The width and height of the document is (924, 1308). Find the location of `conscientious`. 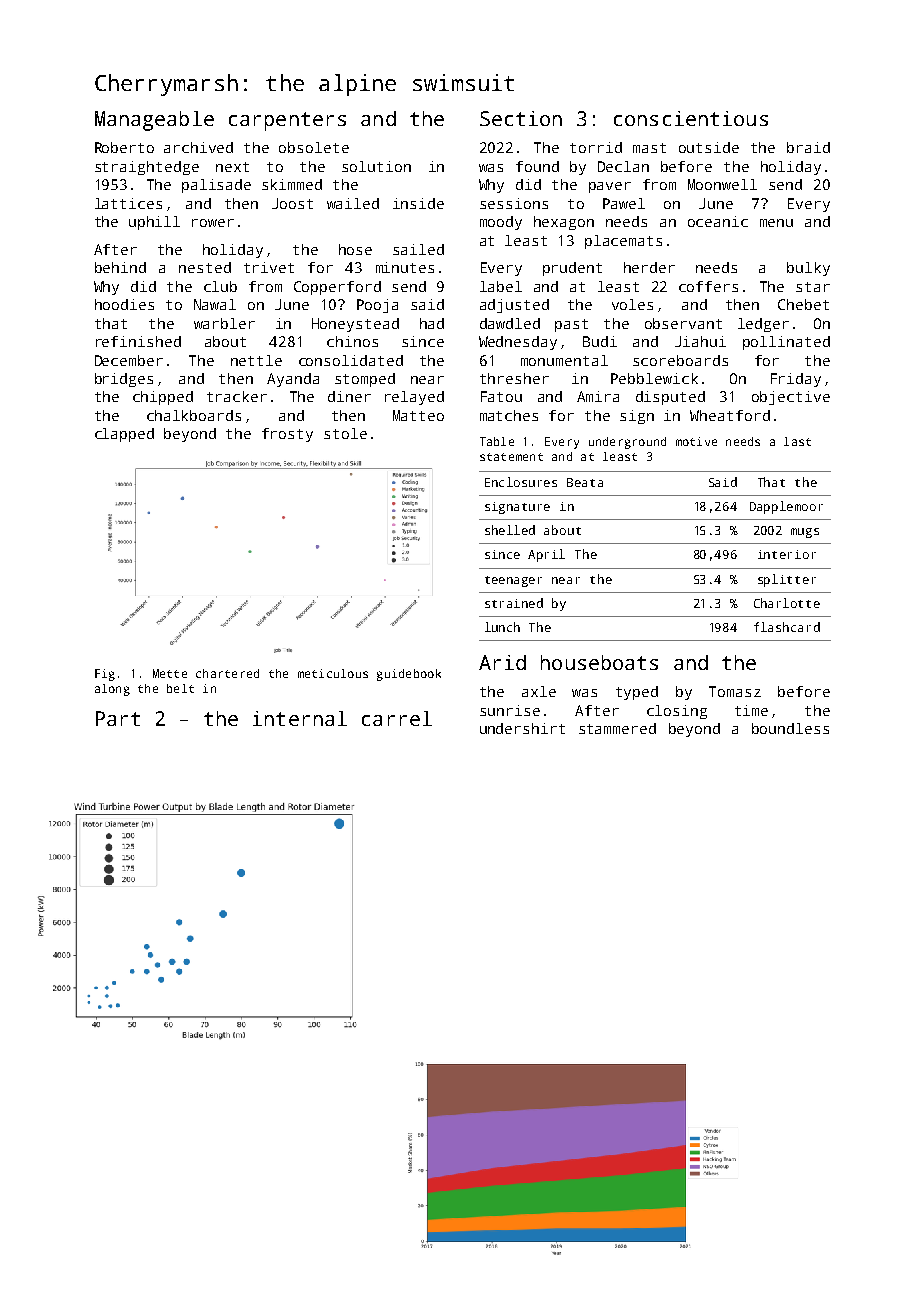

conscientious is located at coordinates (691, 118).
